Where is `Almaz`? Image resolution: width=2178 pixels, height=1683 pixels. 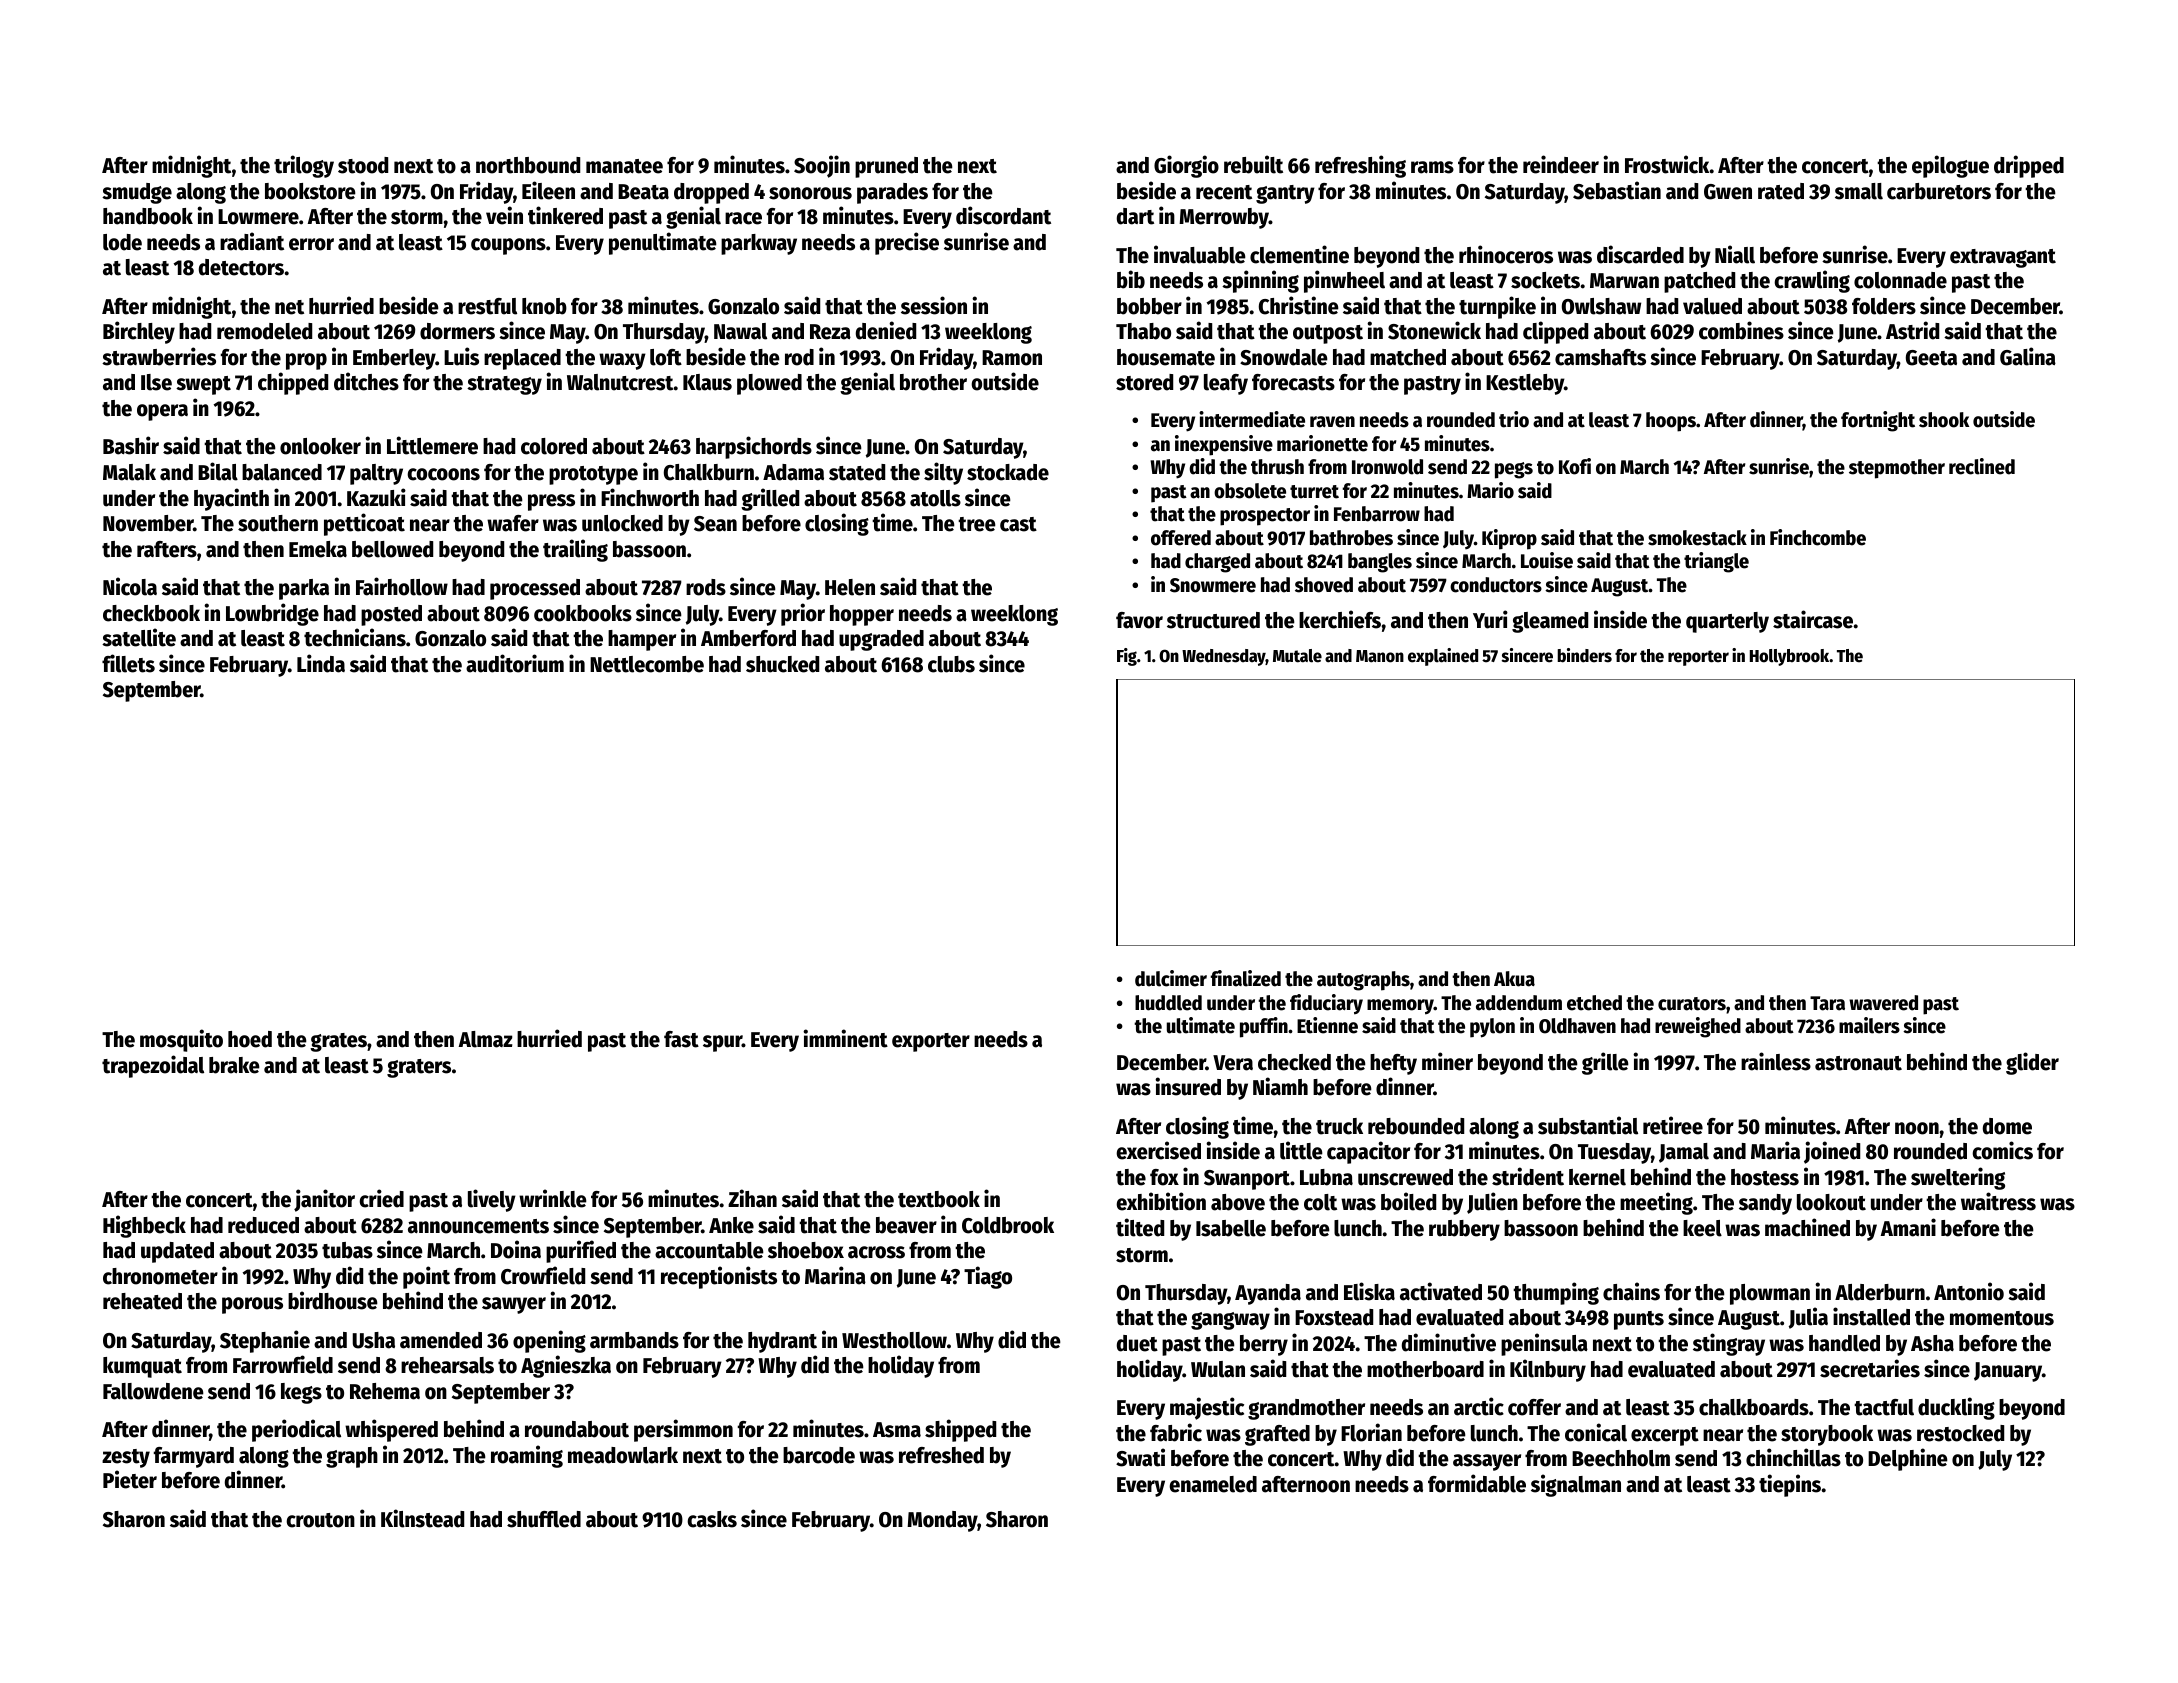 Almaz is located at coordinates (485, 1039).
